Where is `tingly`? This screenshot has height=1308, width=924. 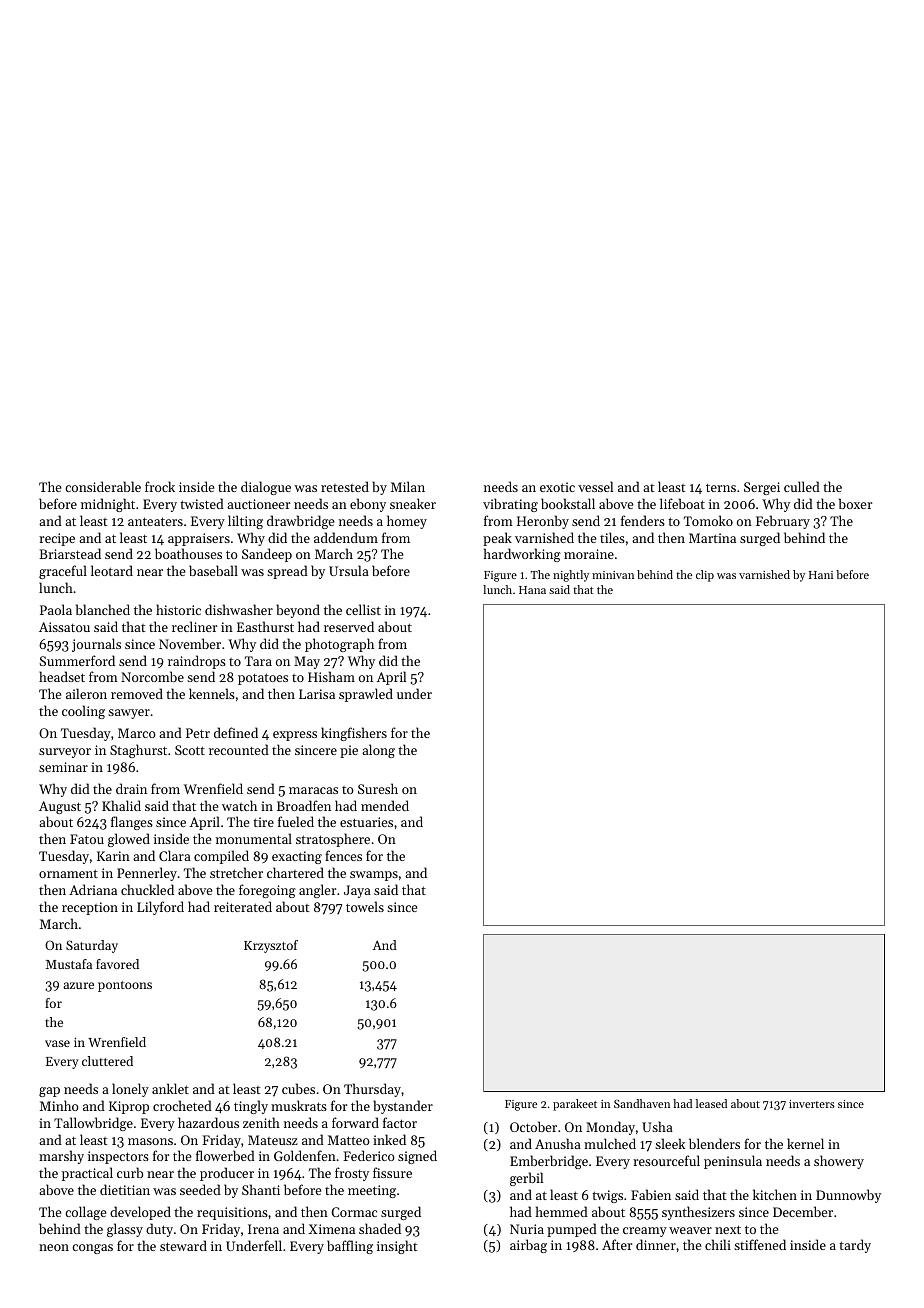 tingly is located at coordinates (251, 1107).
